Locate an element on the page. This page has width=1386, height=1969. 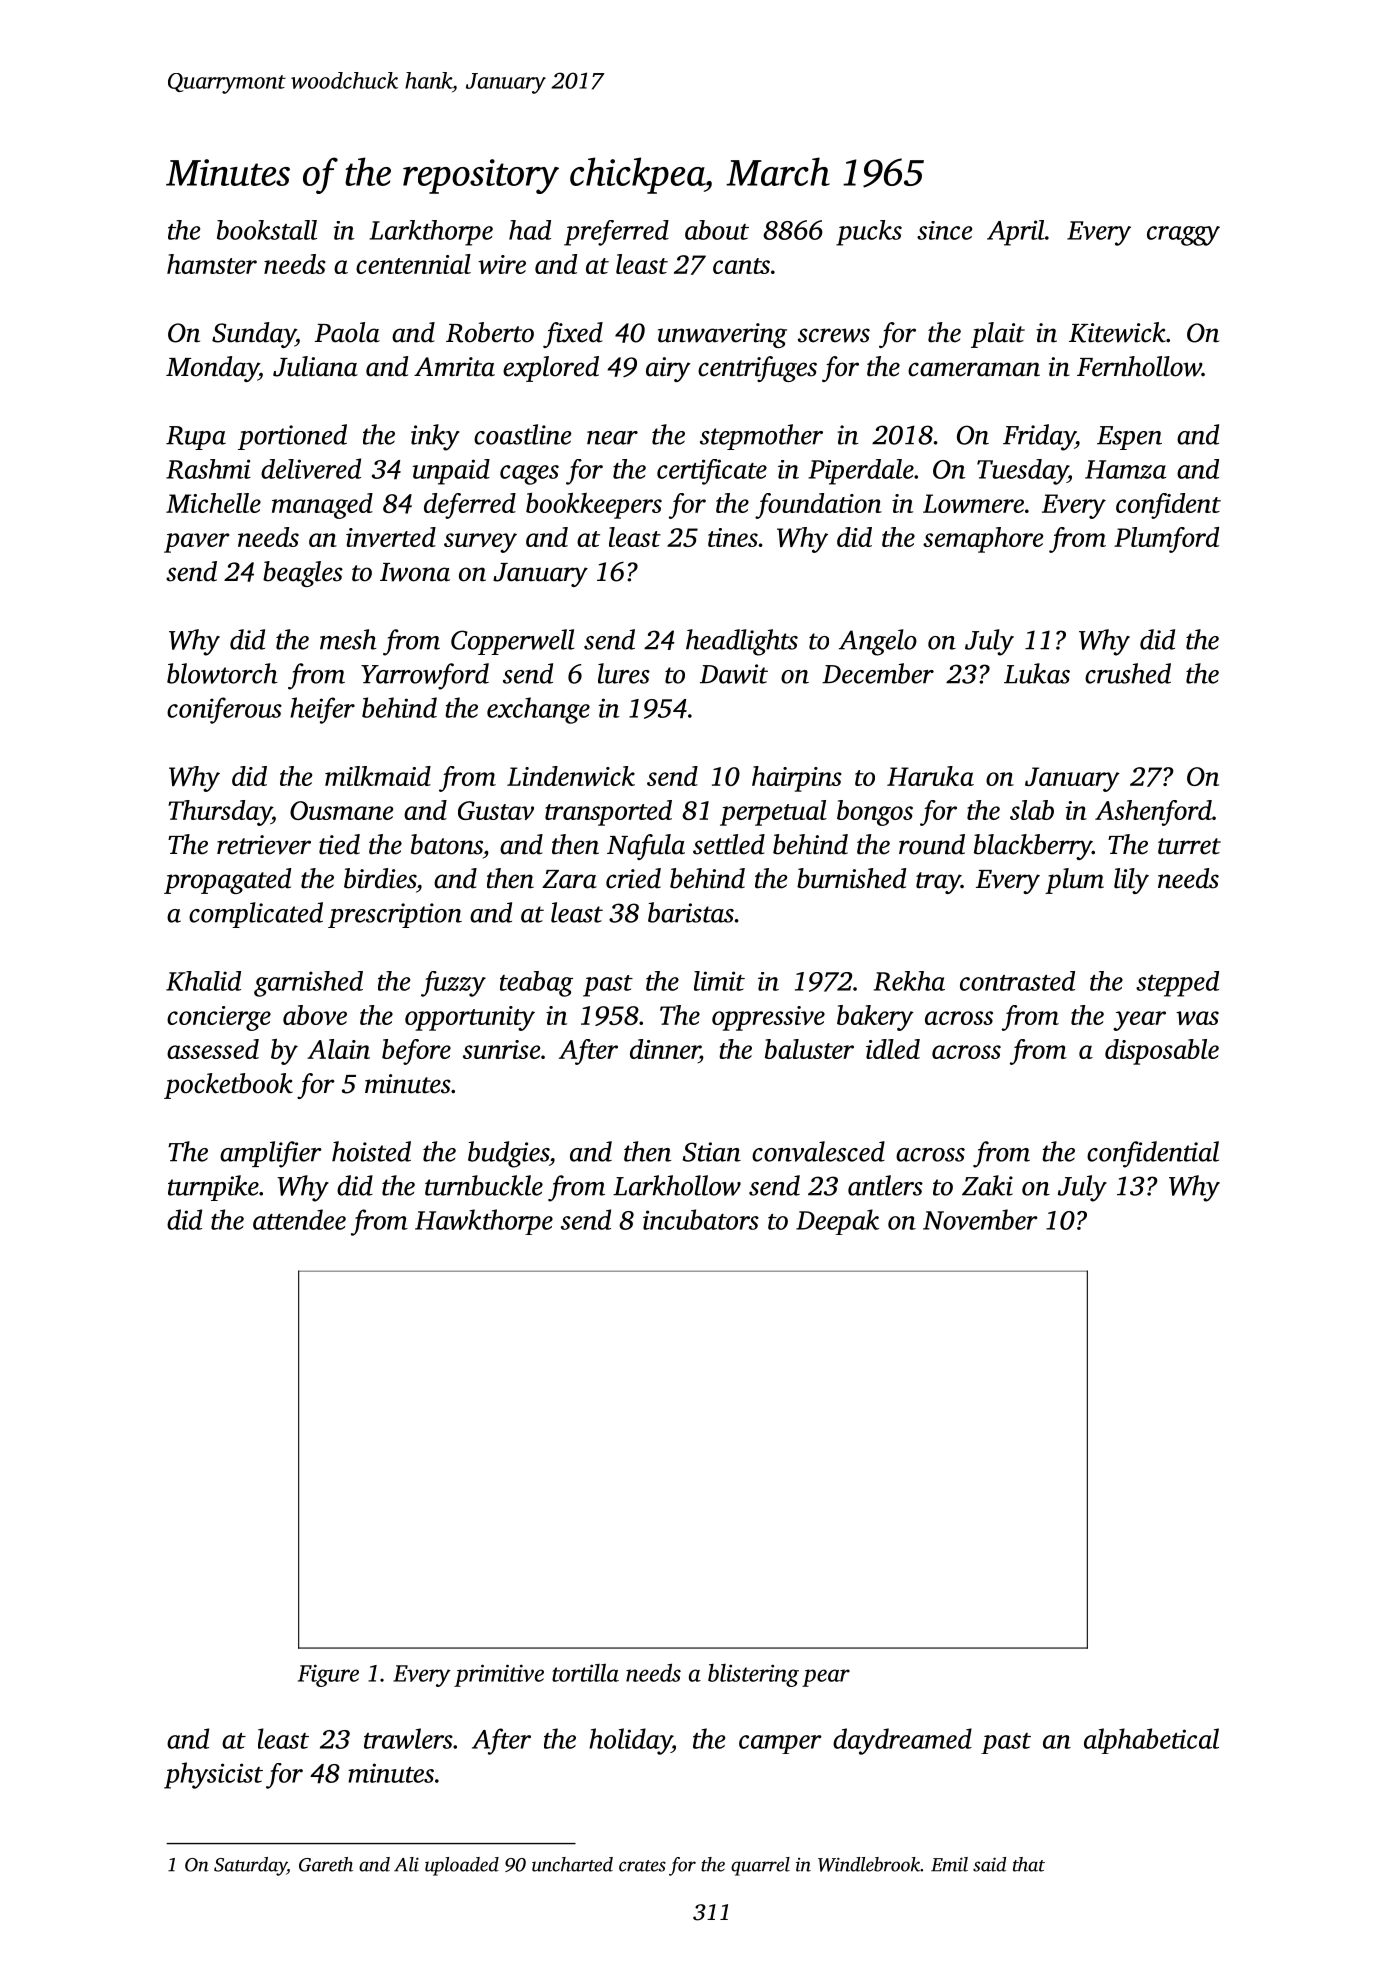
Zaki is located at coordinates (987, 1185).
